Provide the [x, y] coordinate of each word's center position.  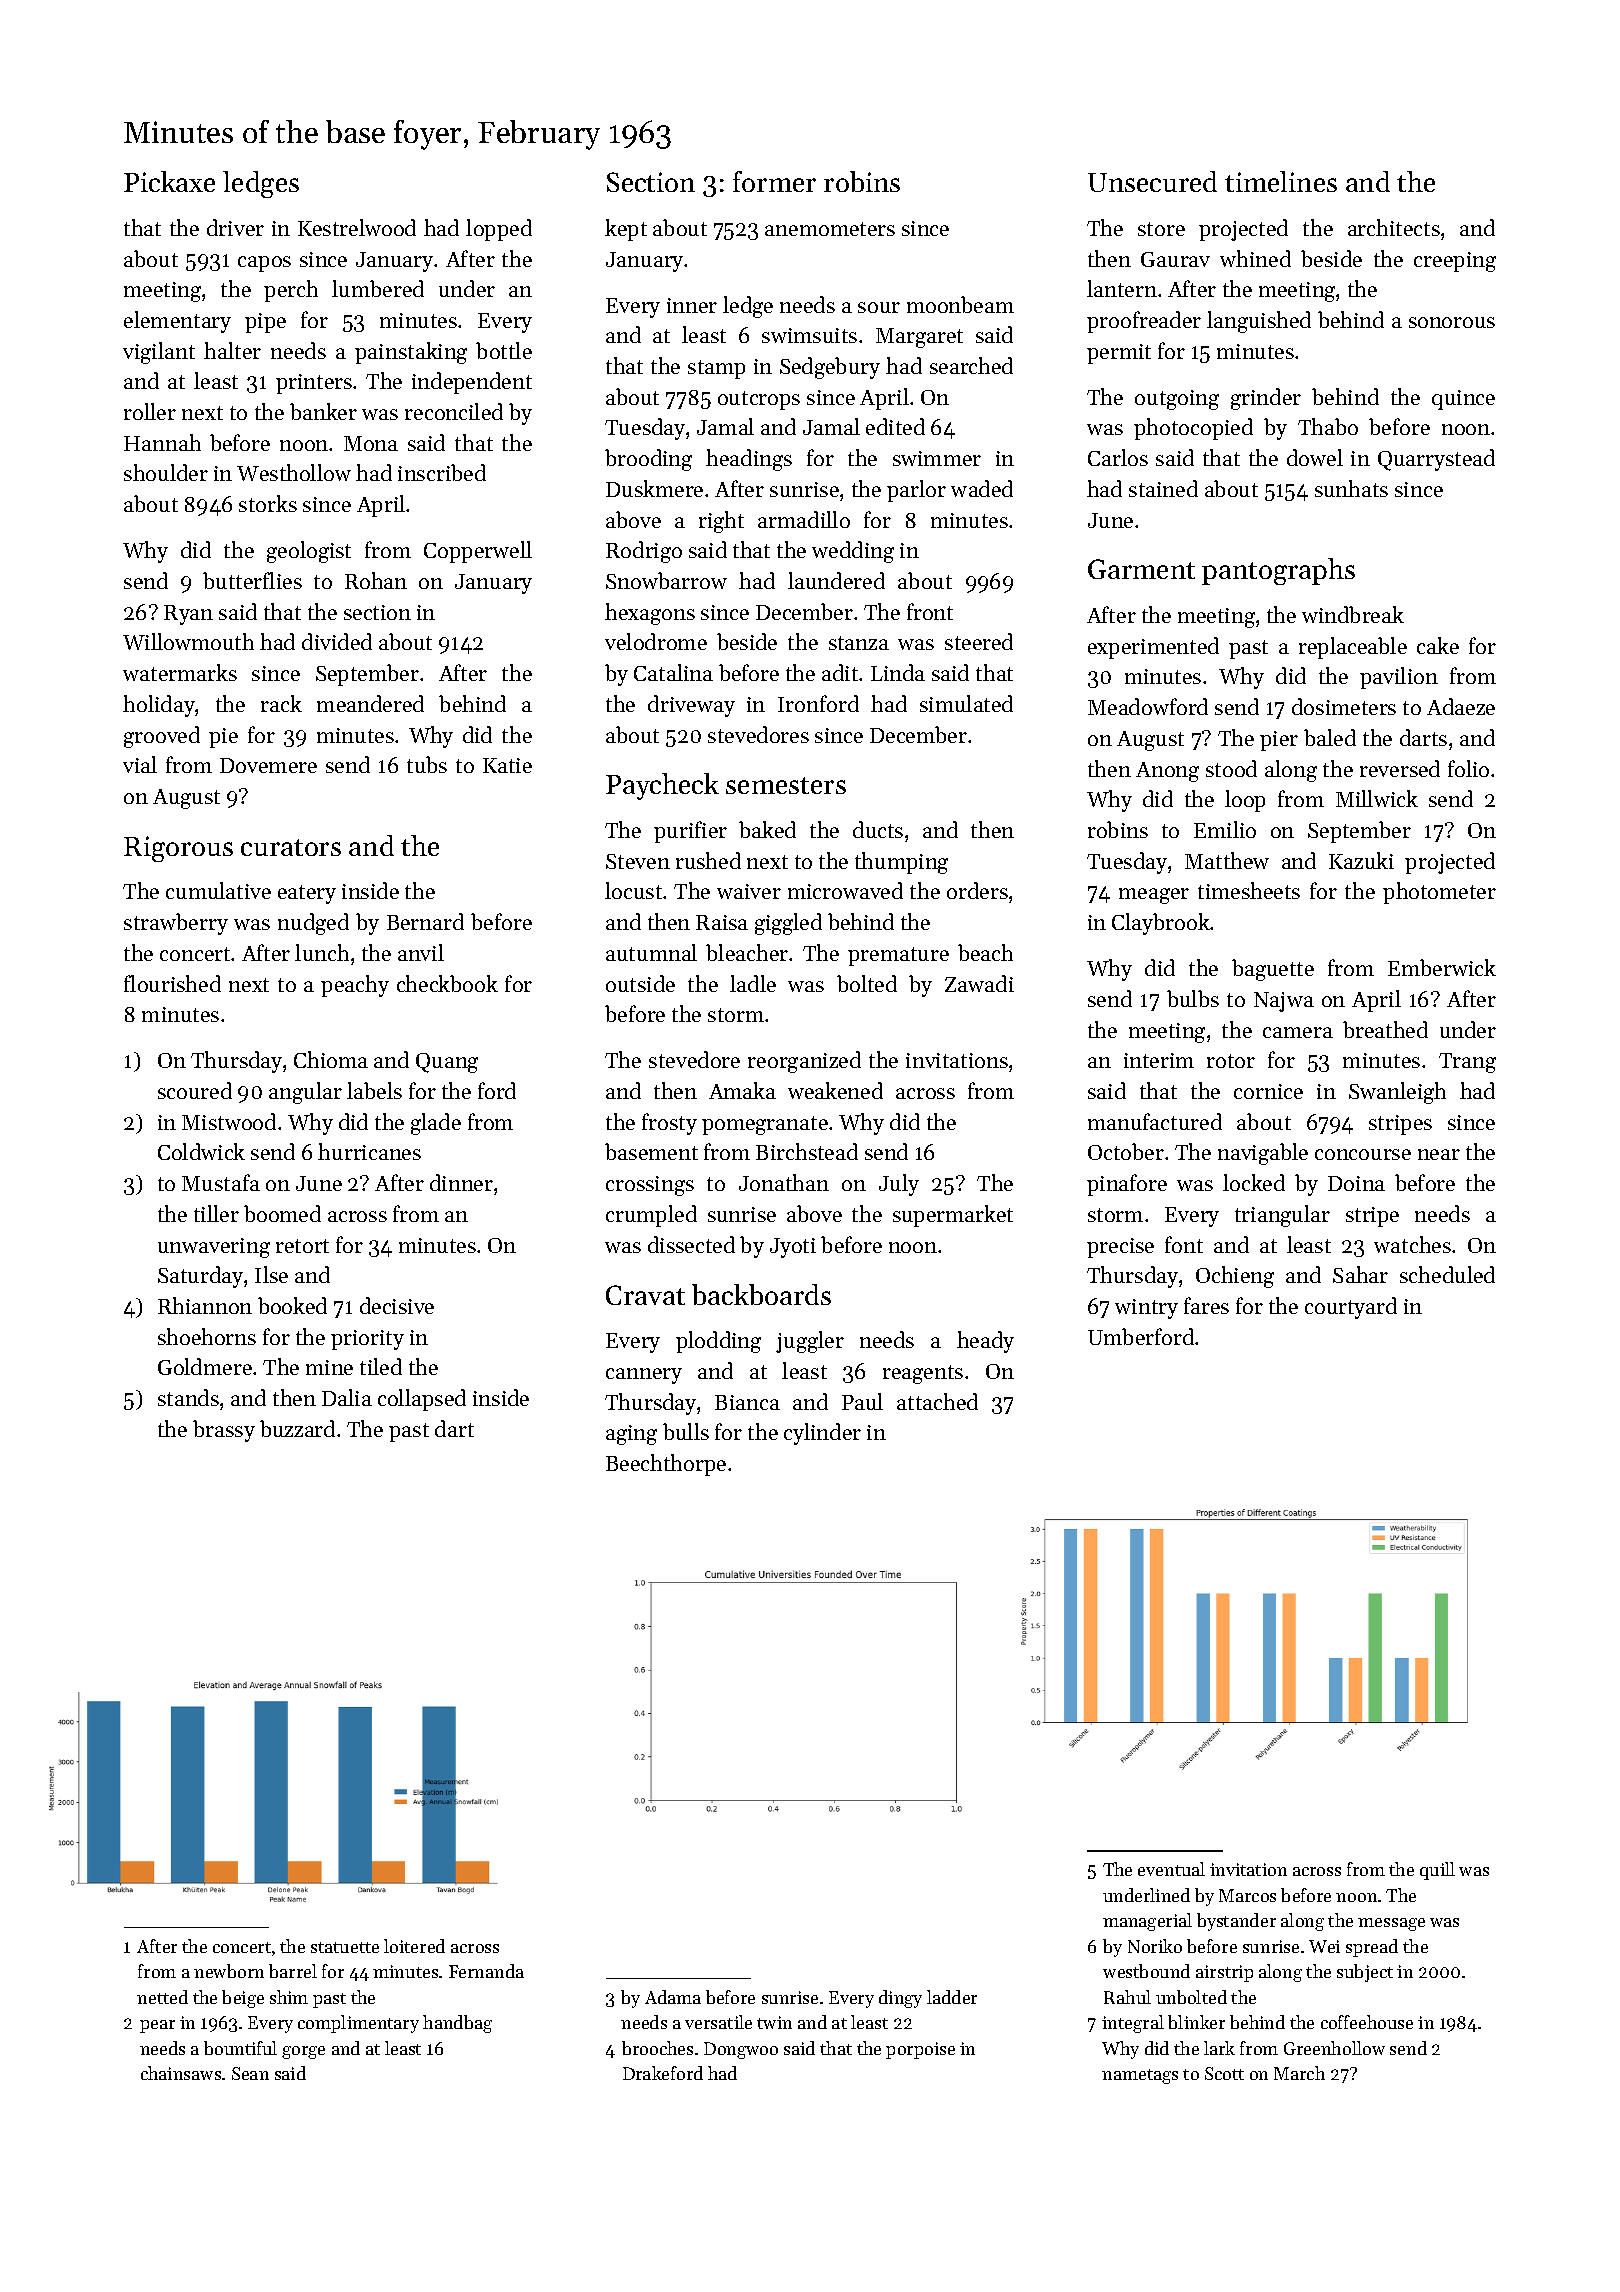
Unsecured [1152, 181]
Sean [250, 2073]
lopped [499, 230]
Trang [1467, 1063]
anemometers [830, 229]
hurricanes [369, 1151]
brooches [657, 2048]
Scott [1224, 2073]
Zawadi [979, 983]
